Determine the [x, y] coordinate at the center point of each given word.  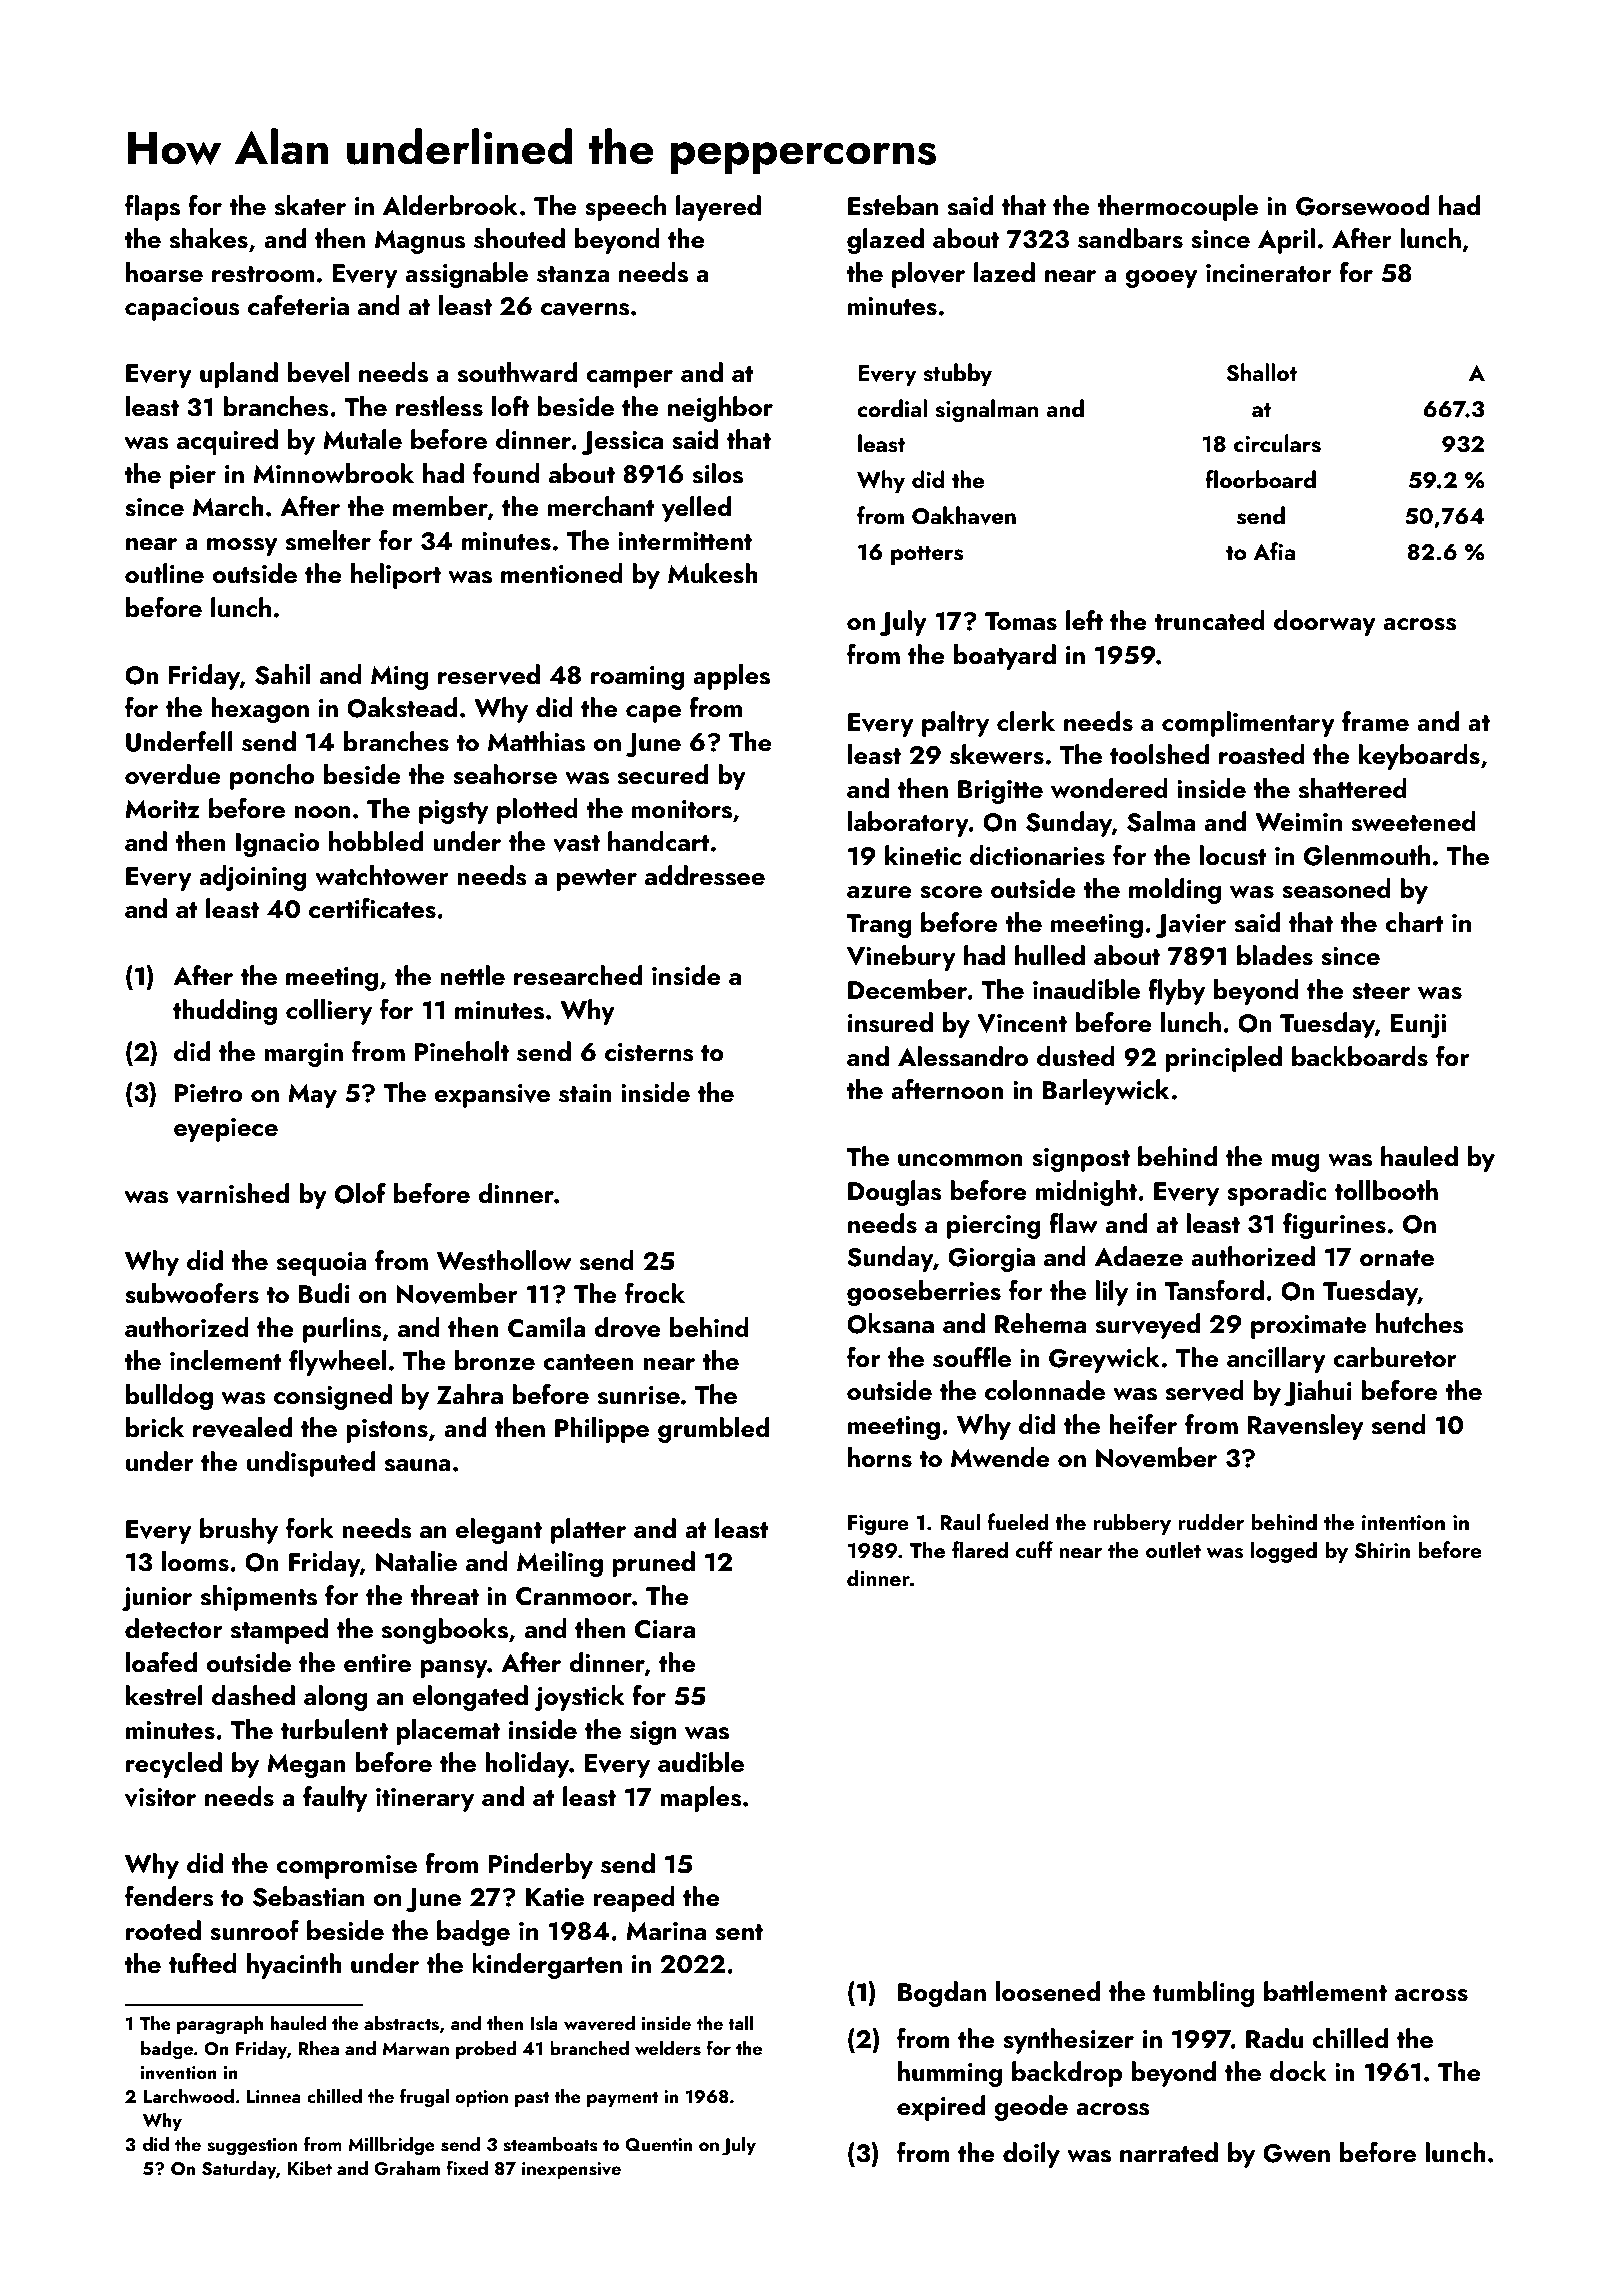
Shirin [1382, 1550]
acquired [227, 442]
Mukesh [712, 573]
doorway [1325, 623]
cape [653, 714]
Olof [360, 1193]
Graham [407, 2168]
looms [195, 1561]
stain [585, 1093]
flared [980, 1549]
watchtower [382, 875]
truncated [1209, 620]
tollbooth [1386, 1190]
